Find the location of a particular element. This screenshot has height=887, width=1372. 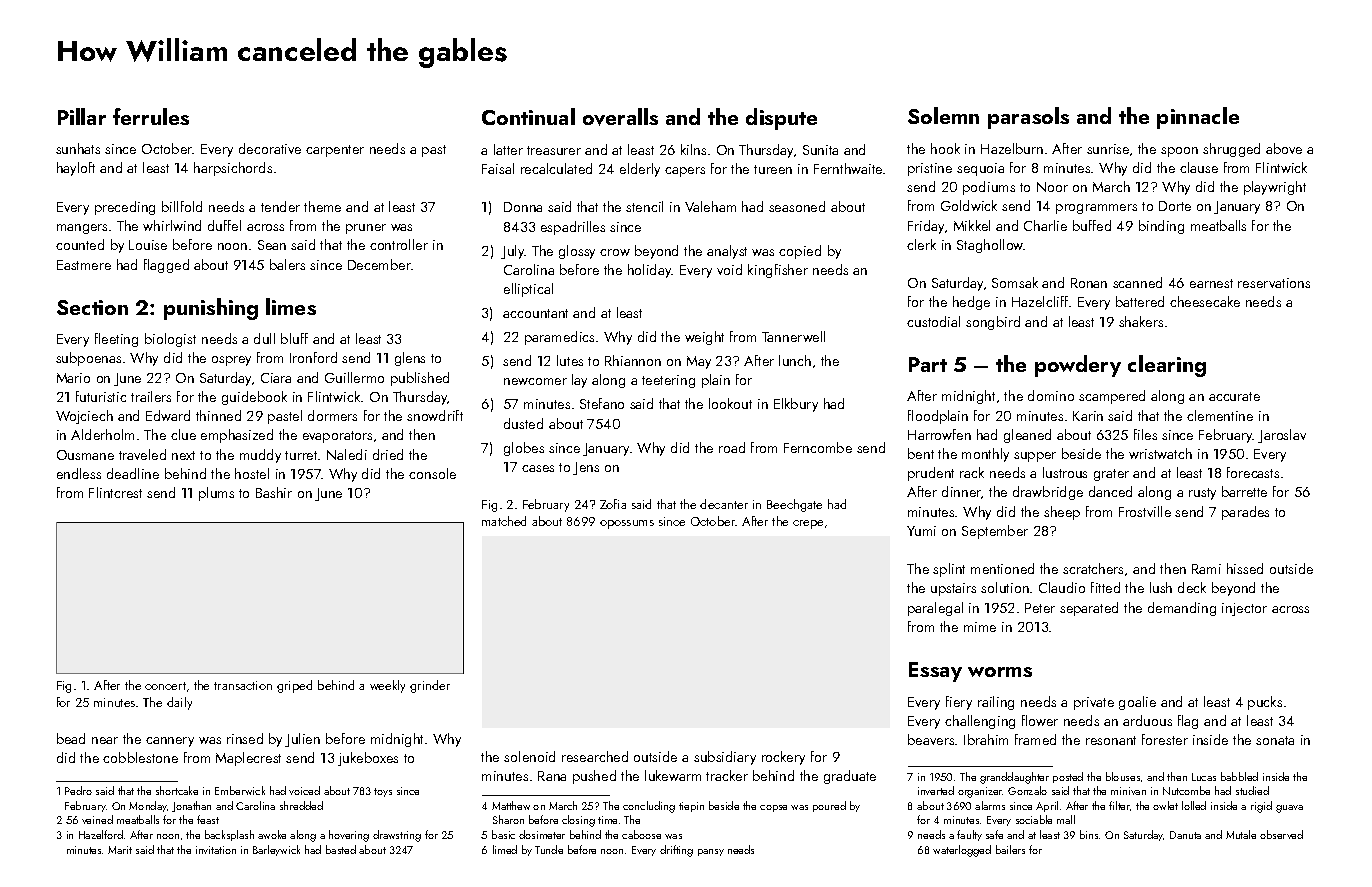

dispute is located at coordinates (781, 119).
